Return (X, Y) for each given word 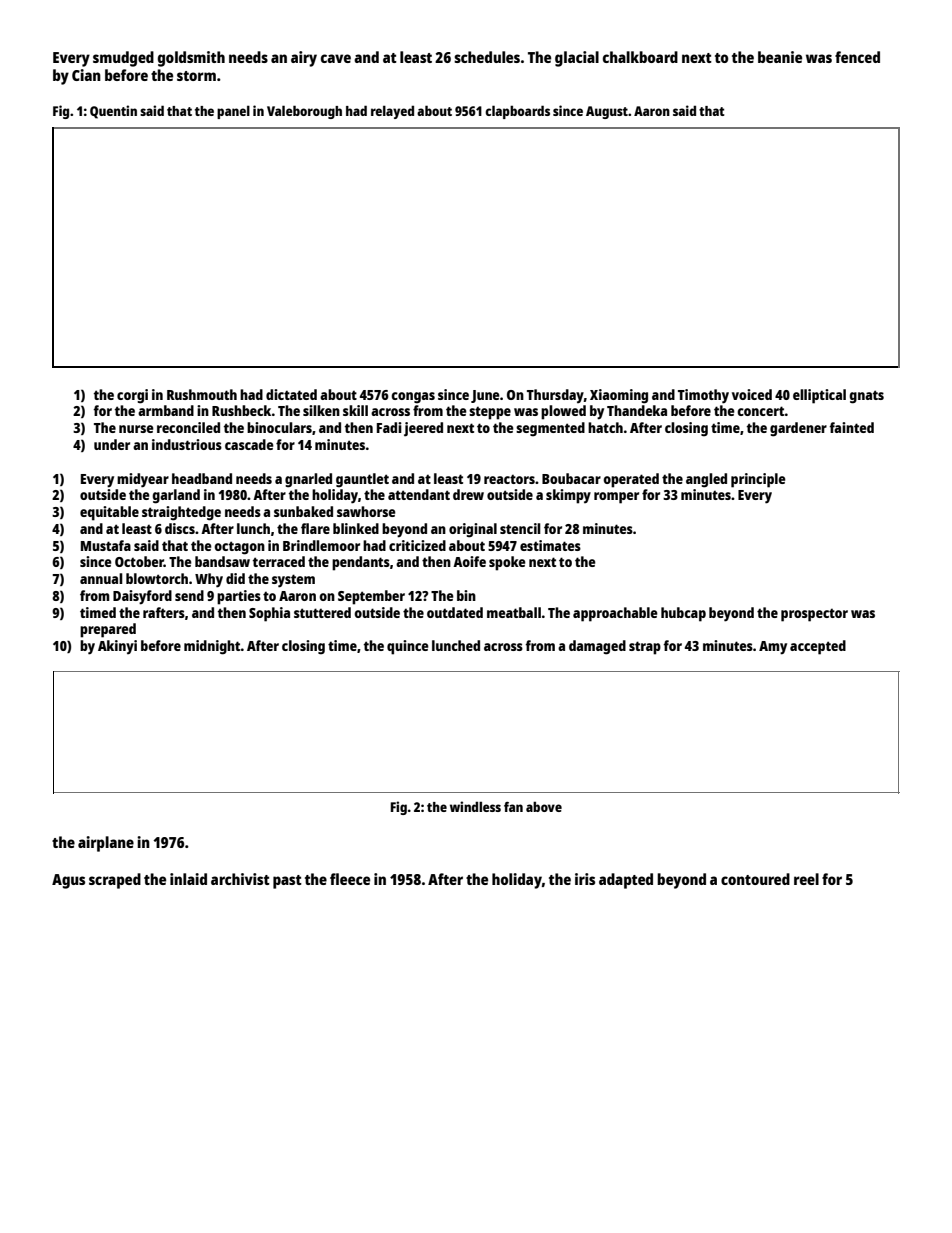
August (607, 112)
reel (806, 879)
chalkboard (640, 57)
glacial (577, 59)
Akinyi (117, 647)
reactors (509, 479)
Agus (68, 881)
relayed (392, 112)
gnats (866, 397)
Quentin (113, 112)
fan (513, 807)
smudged (123, 59)
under (112, 444)
